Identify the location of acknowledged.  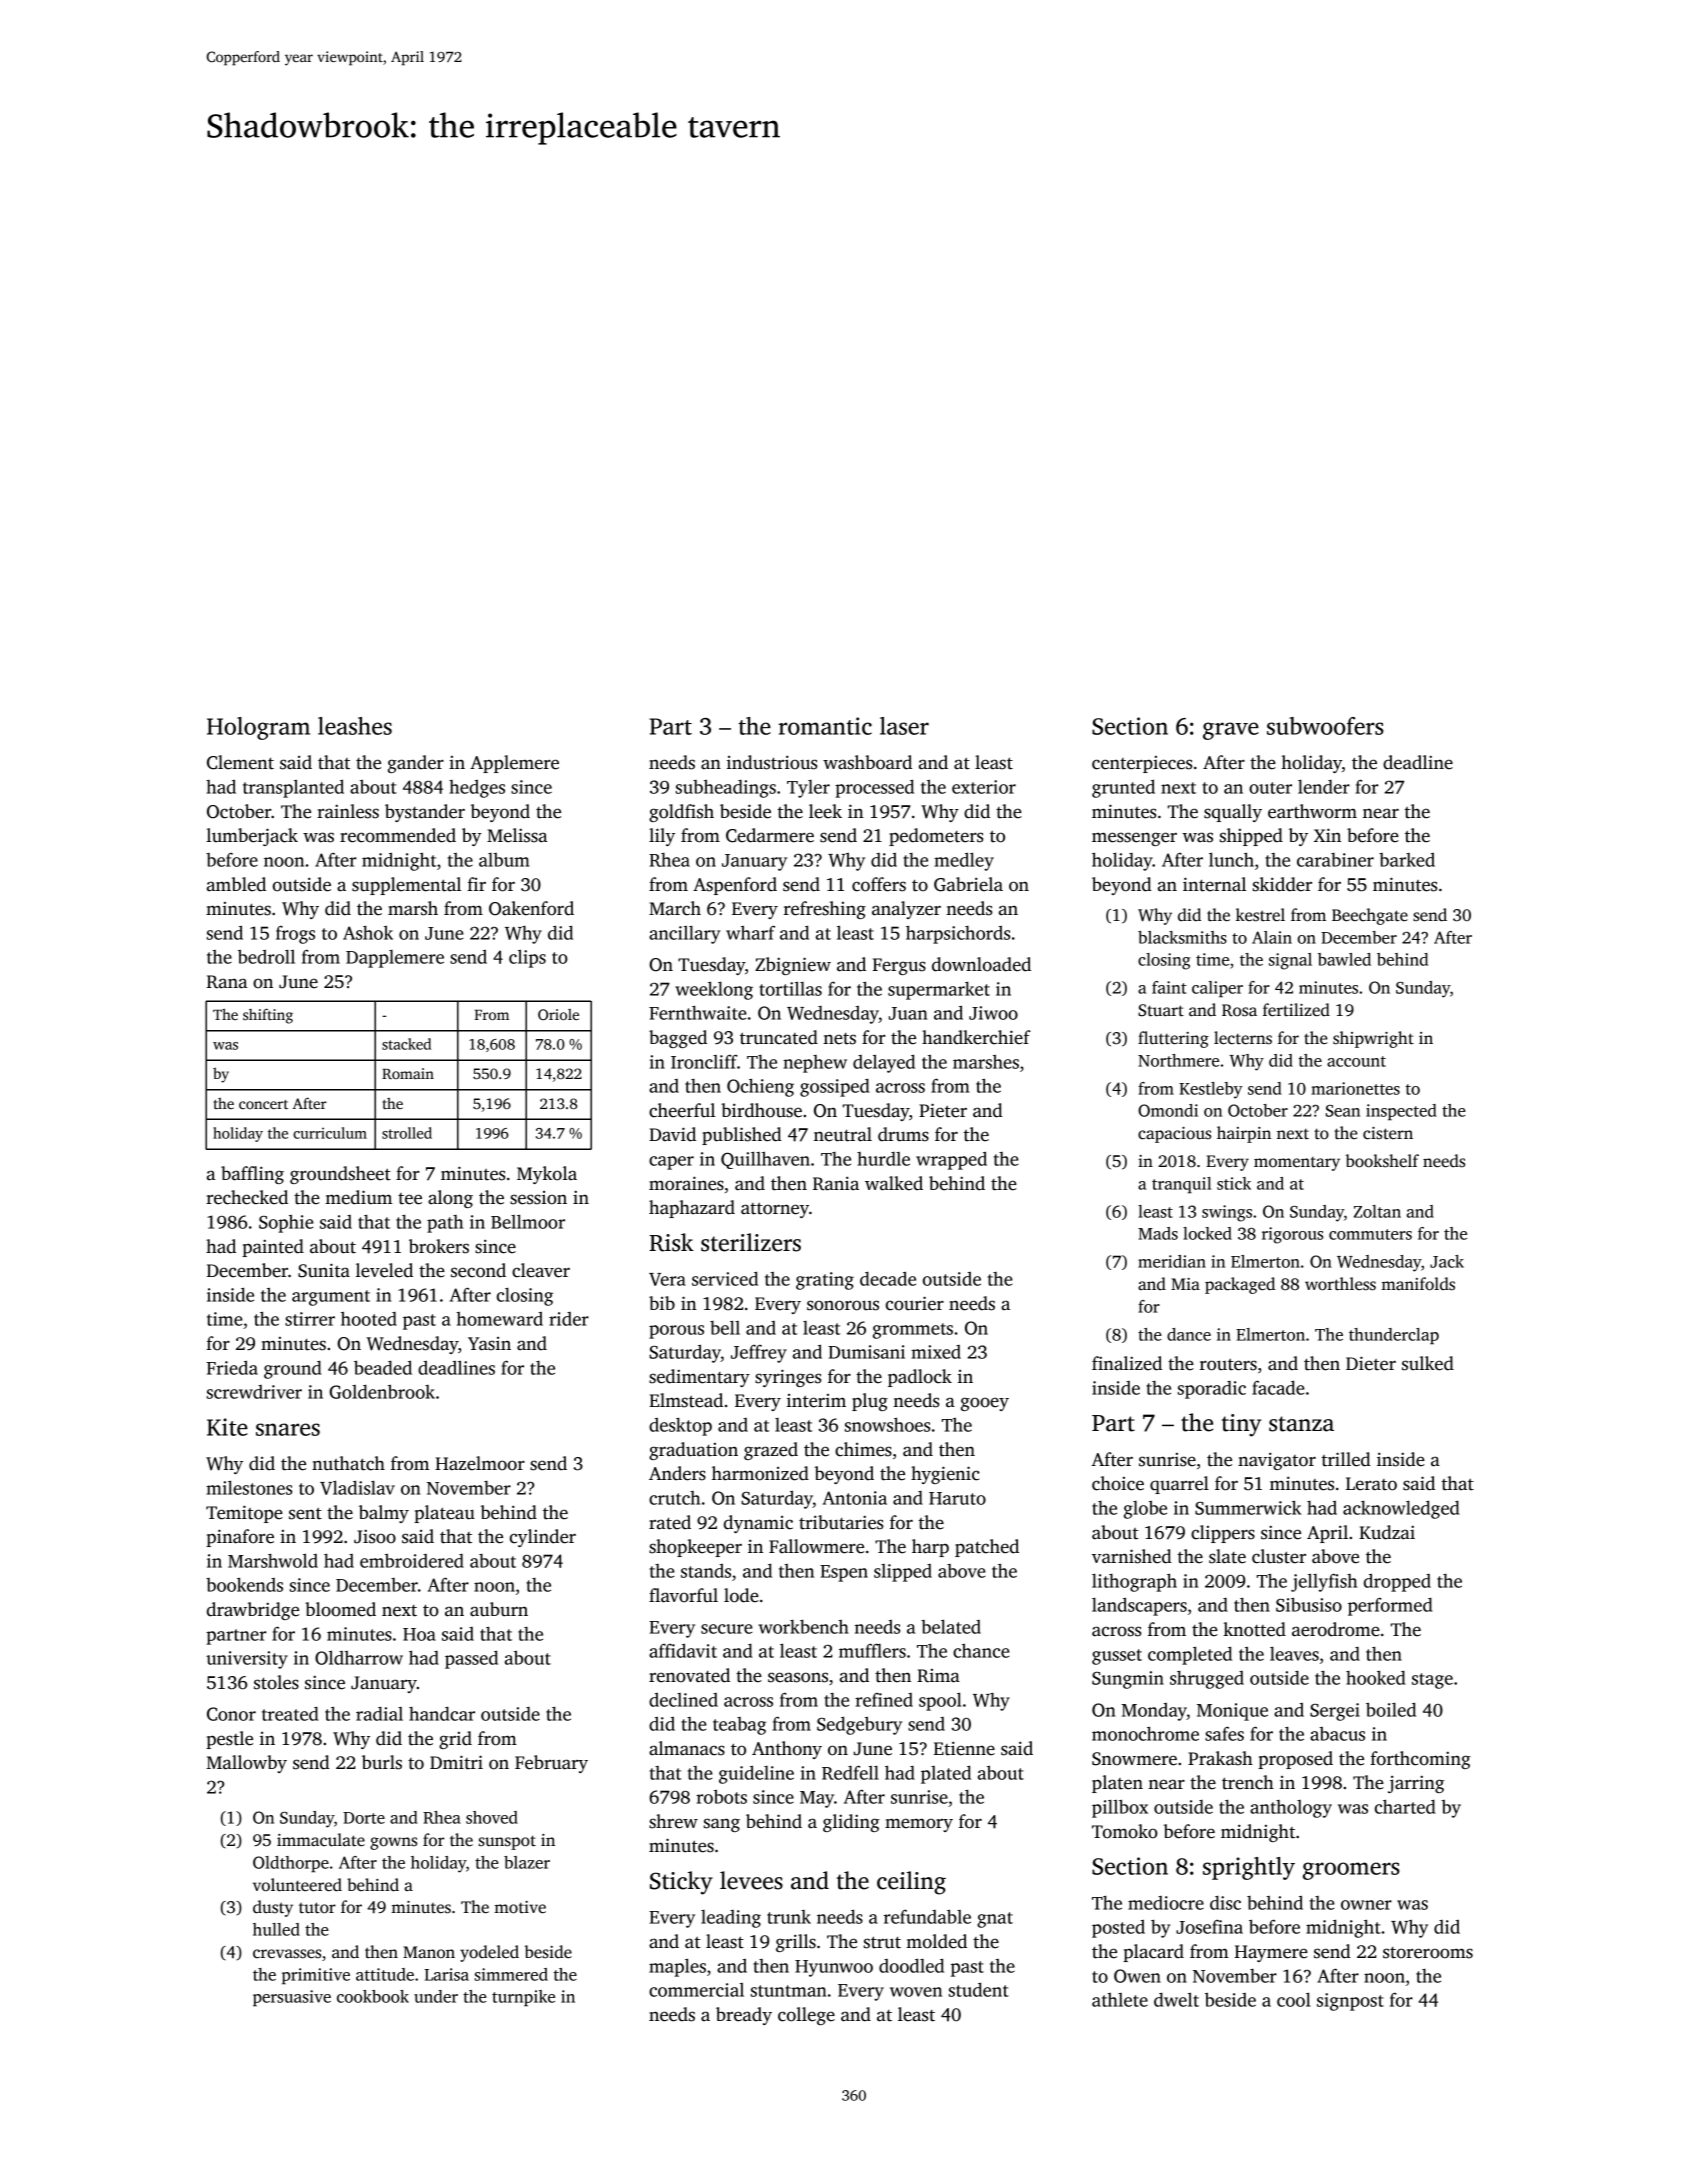
(1401, 1509).
